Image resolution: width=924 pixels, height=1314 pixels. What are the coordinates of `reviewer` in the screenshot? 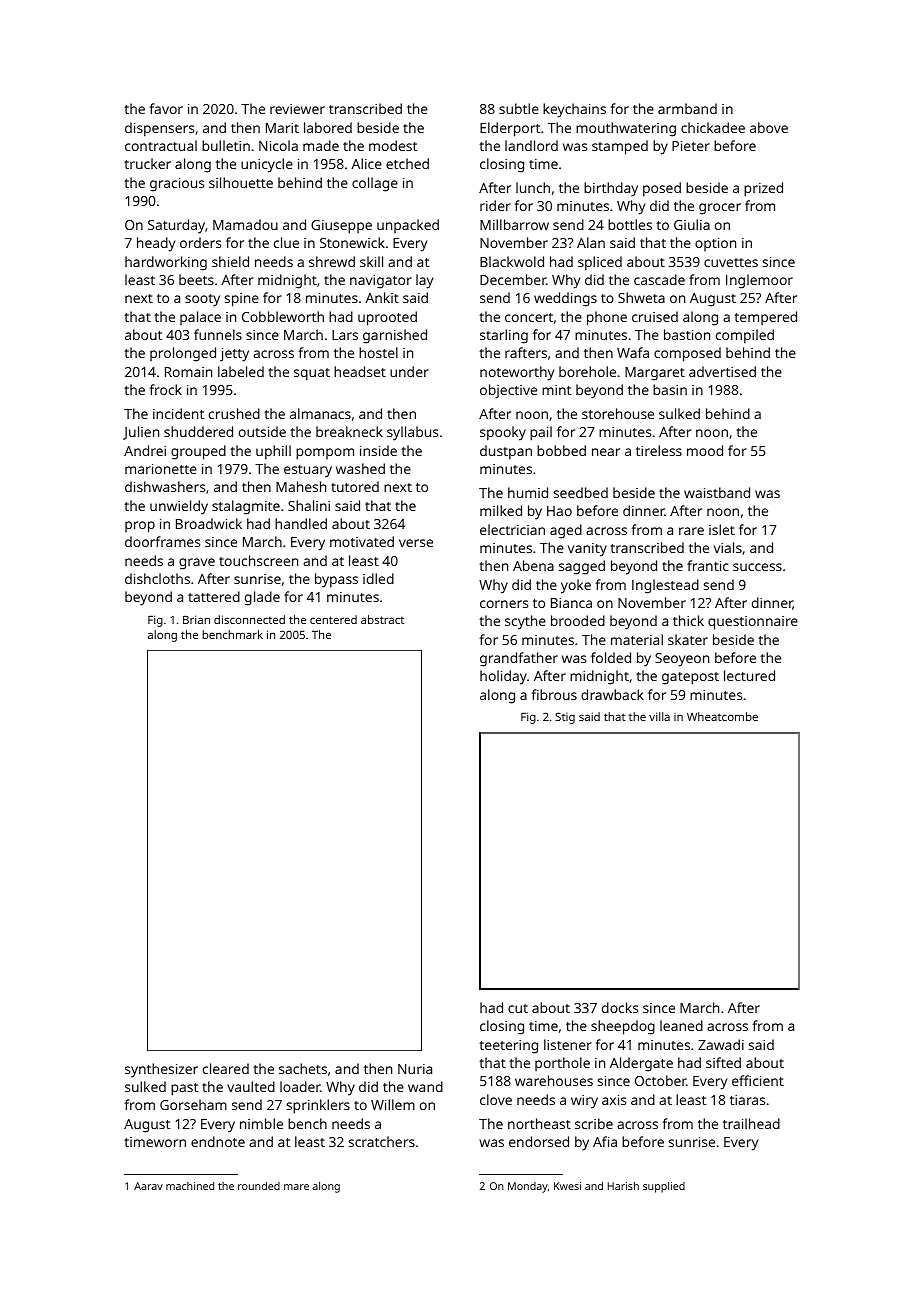 It's located at (297, 109).
